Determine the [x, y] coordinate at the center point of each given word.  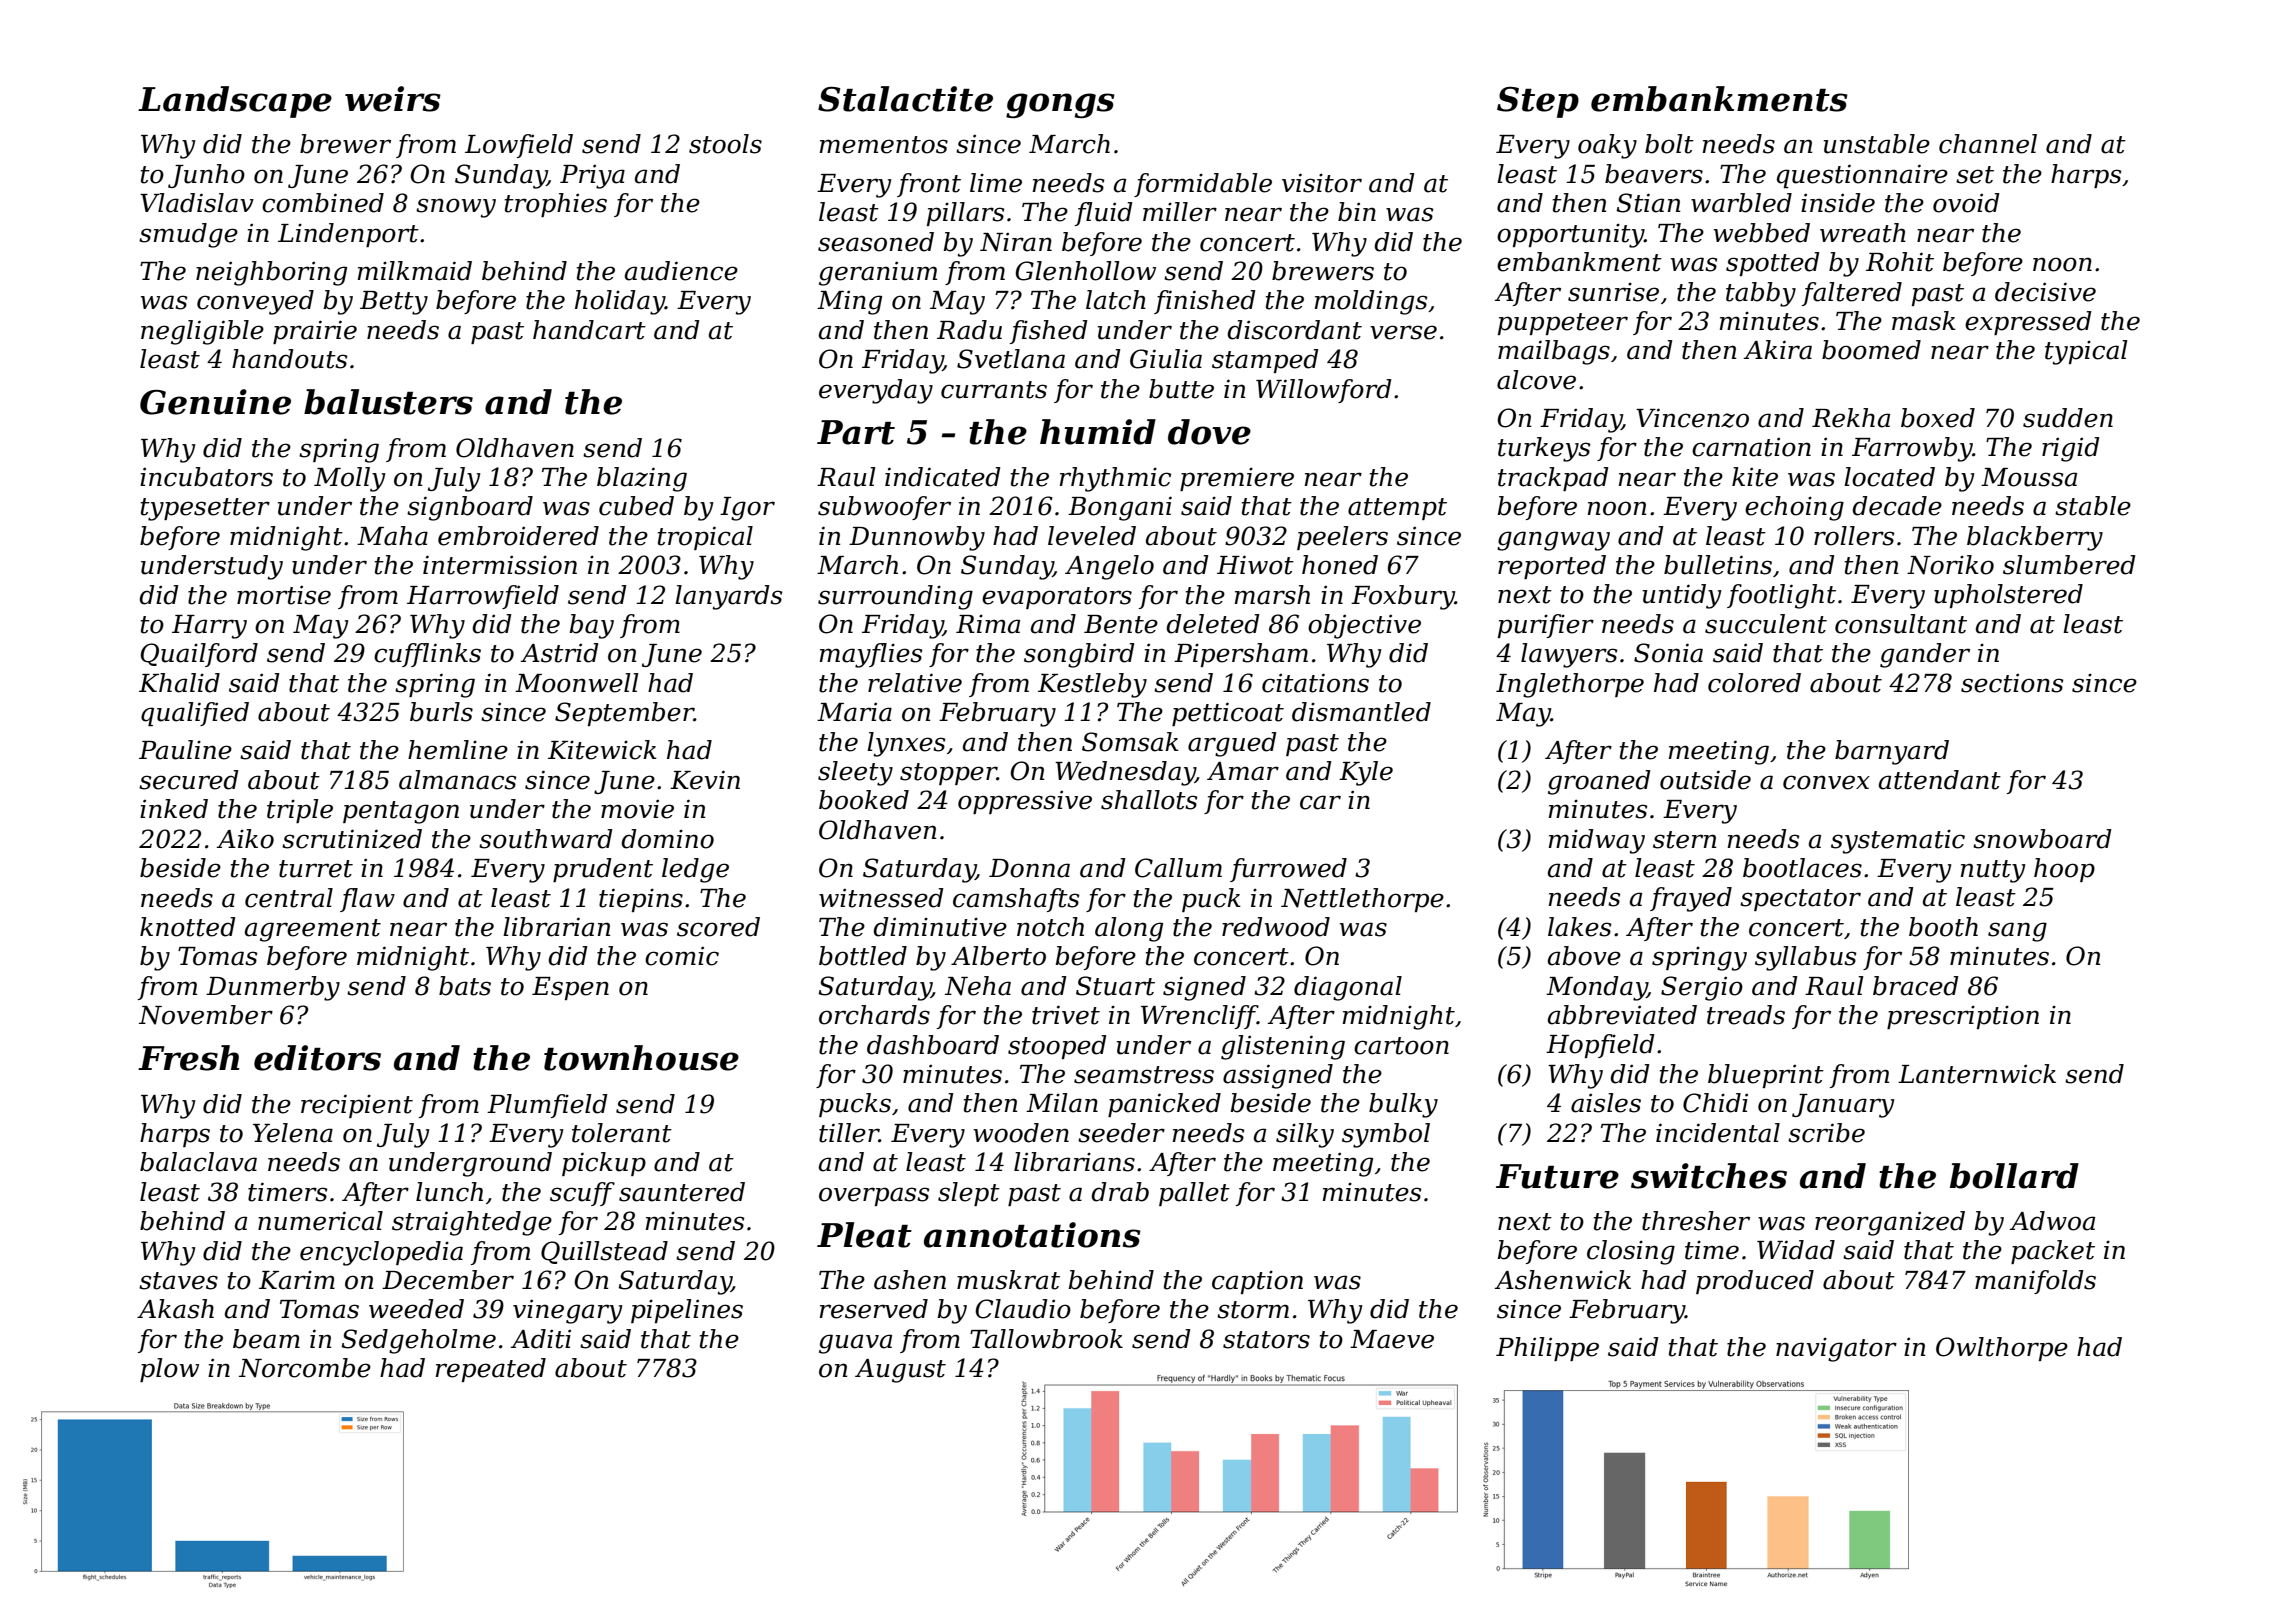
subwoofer [884, 508]
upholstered [2008, 596]
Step [1538, 102]
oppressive [1025, 802]
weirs [393, 99]
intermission [500, 565]
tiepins [641, 900]
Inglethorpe [1570, 685]
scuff [582, 1194]
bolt [1669, 144]
